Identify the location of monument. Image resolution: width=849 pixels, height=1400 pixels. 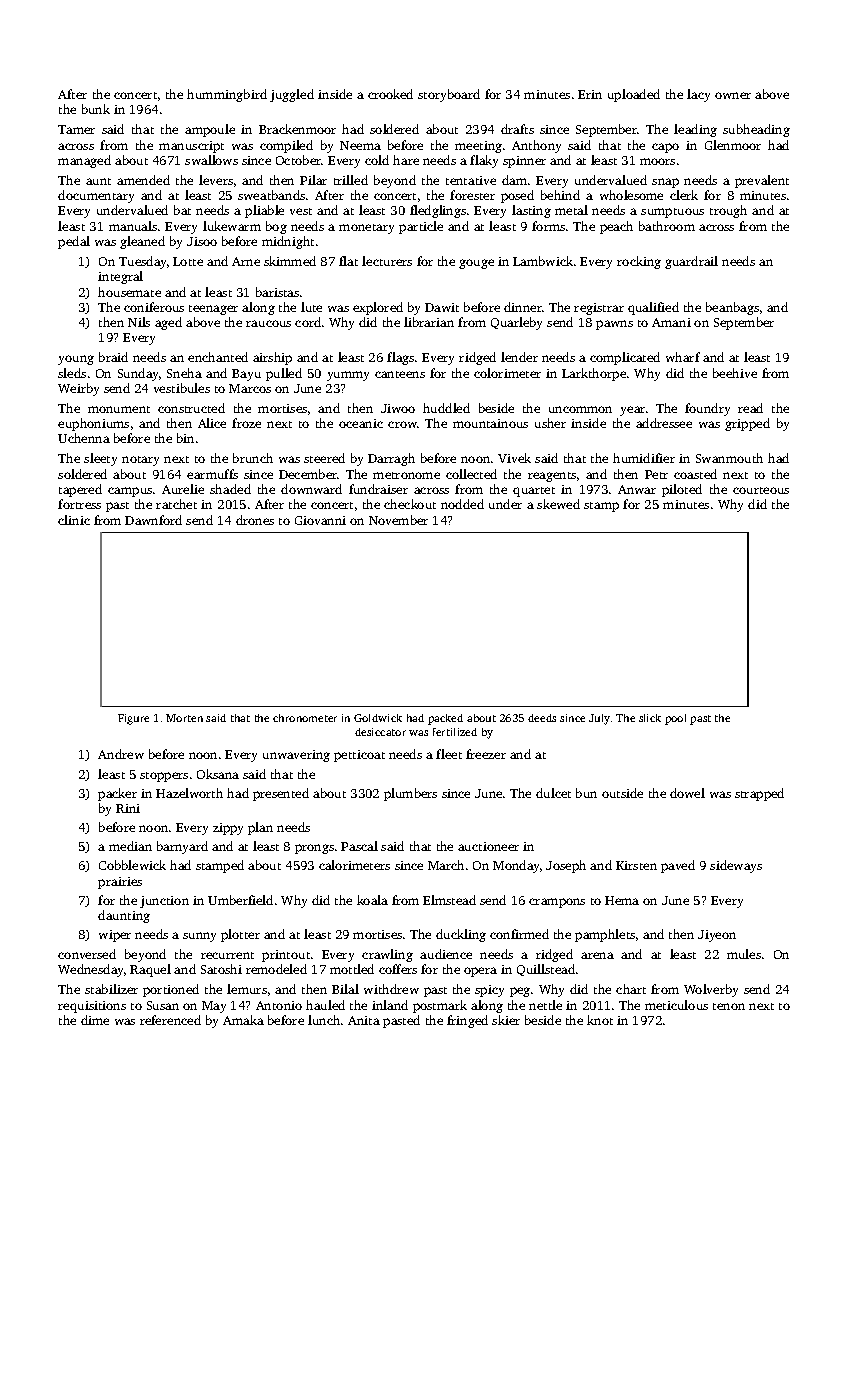
(119, 409).
